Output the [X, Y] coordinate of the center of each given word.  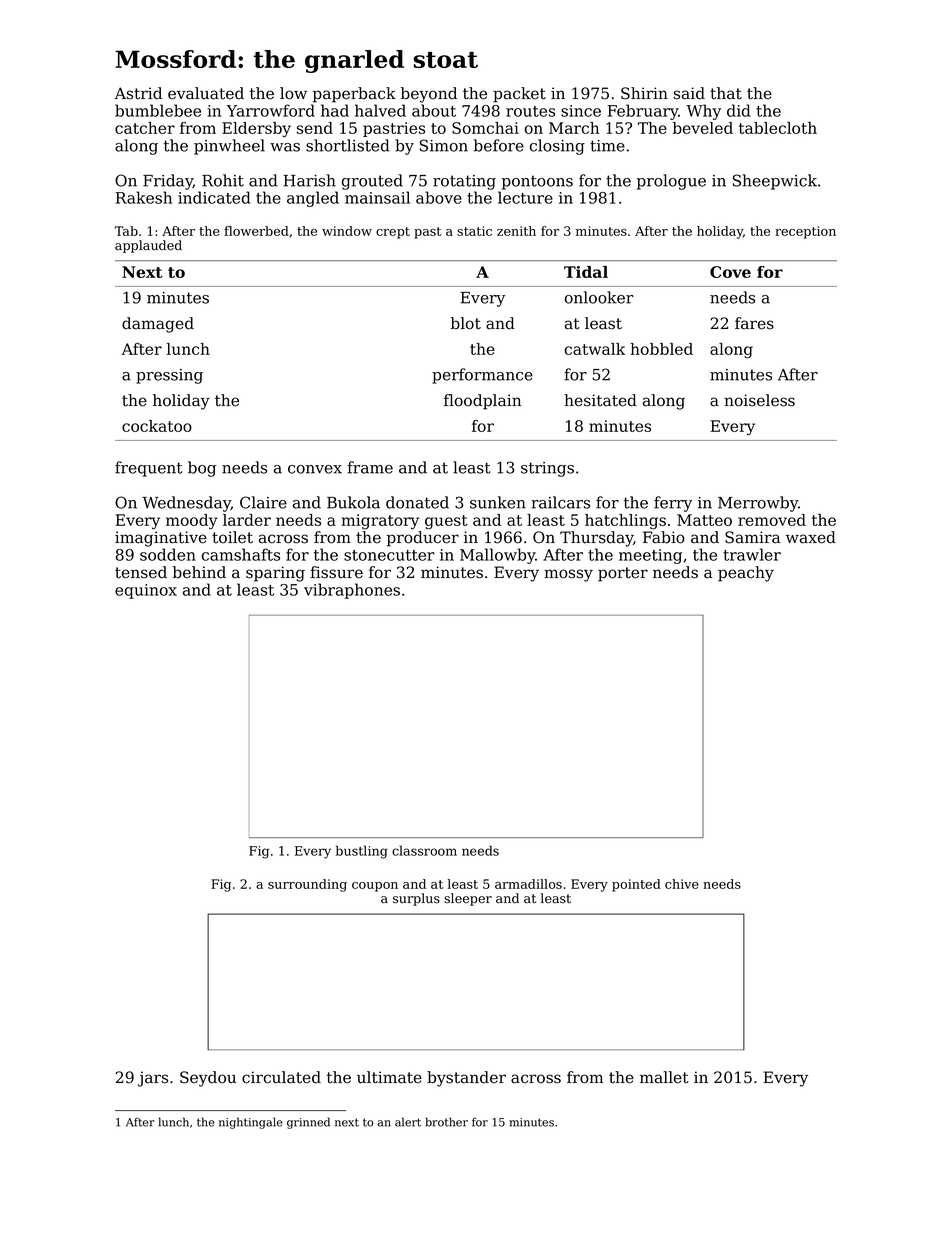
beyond [429, 95]
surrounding [307, 885]
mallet [664, 1077]
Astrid [138, 93]
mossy [568, 575]
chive [682, 884]
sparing [275, 574]
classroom [424, 850]
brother [447, 1122]
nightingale [251, 1123]
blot [466, 323]
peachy [746, 574]
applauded [148, 246]
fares [754, 323]
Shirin [644, 93]
